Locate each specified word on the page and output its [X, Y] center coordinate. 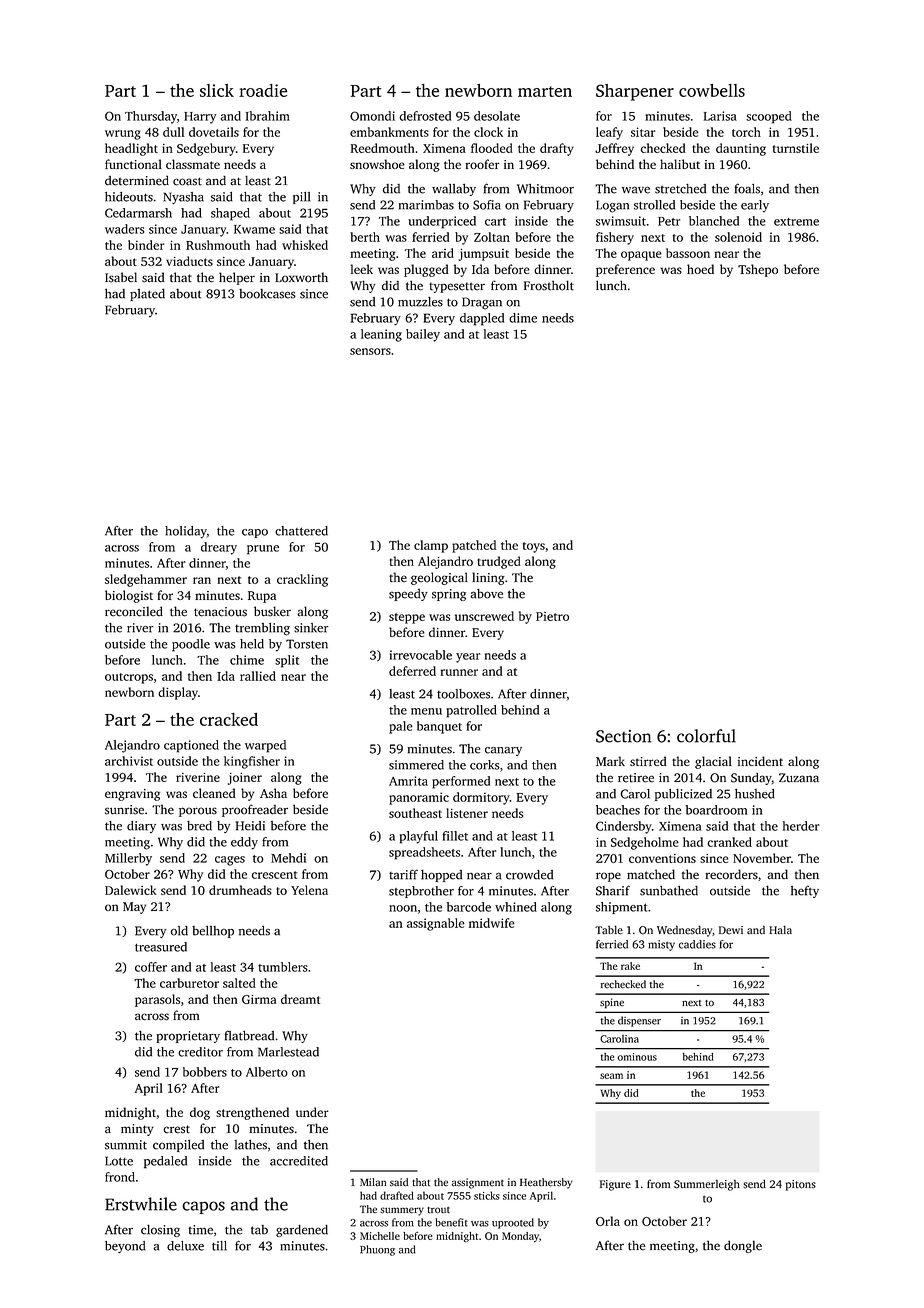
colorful [706, 736]
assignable [435, 924]
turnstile [796, 148]
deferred [412, 671]
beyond [125, 1247]
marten [545, 91]
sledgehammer [146, 580]
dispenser [639, 1021]
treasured [161, 947]
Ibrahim [268, 116]
